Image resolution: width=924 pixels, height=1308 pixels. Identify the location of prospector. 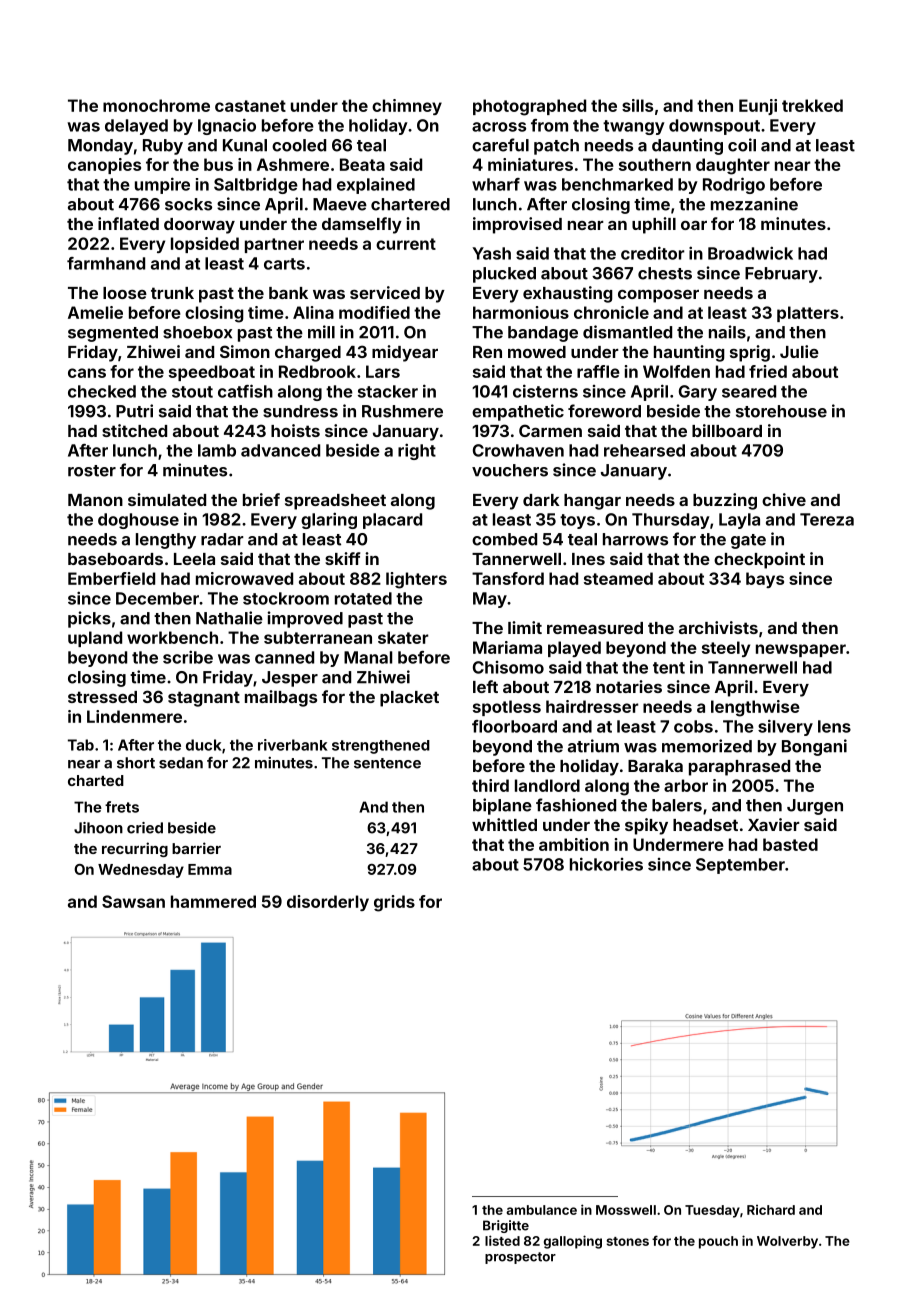
(520, 1258).
